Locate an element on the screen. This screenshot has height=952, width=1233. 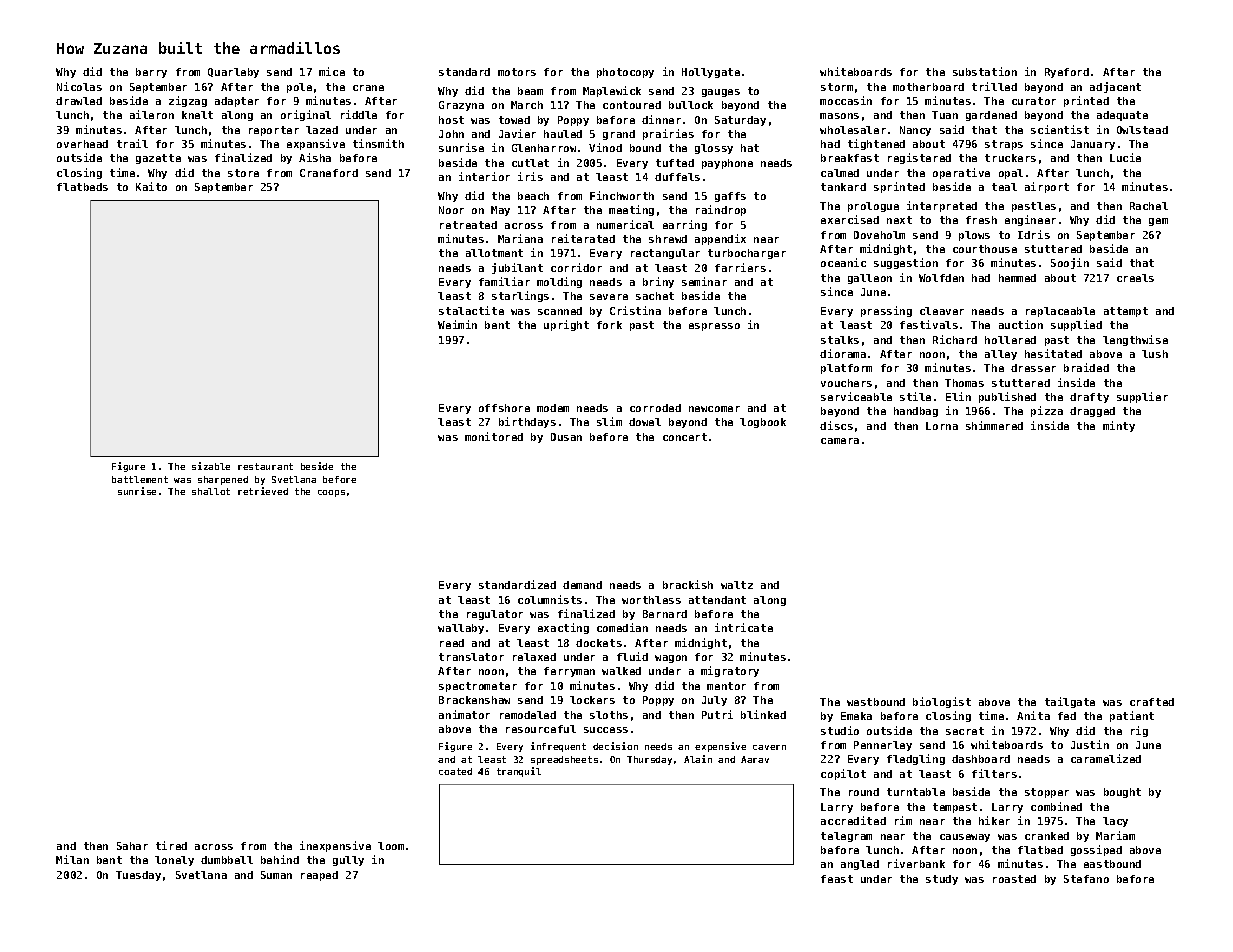
tufted is located at coordinates (675, 163).
